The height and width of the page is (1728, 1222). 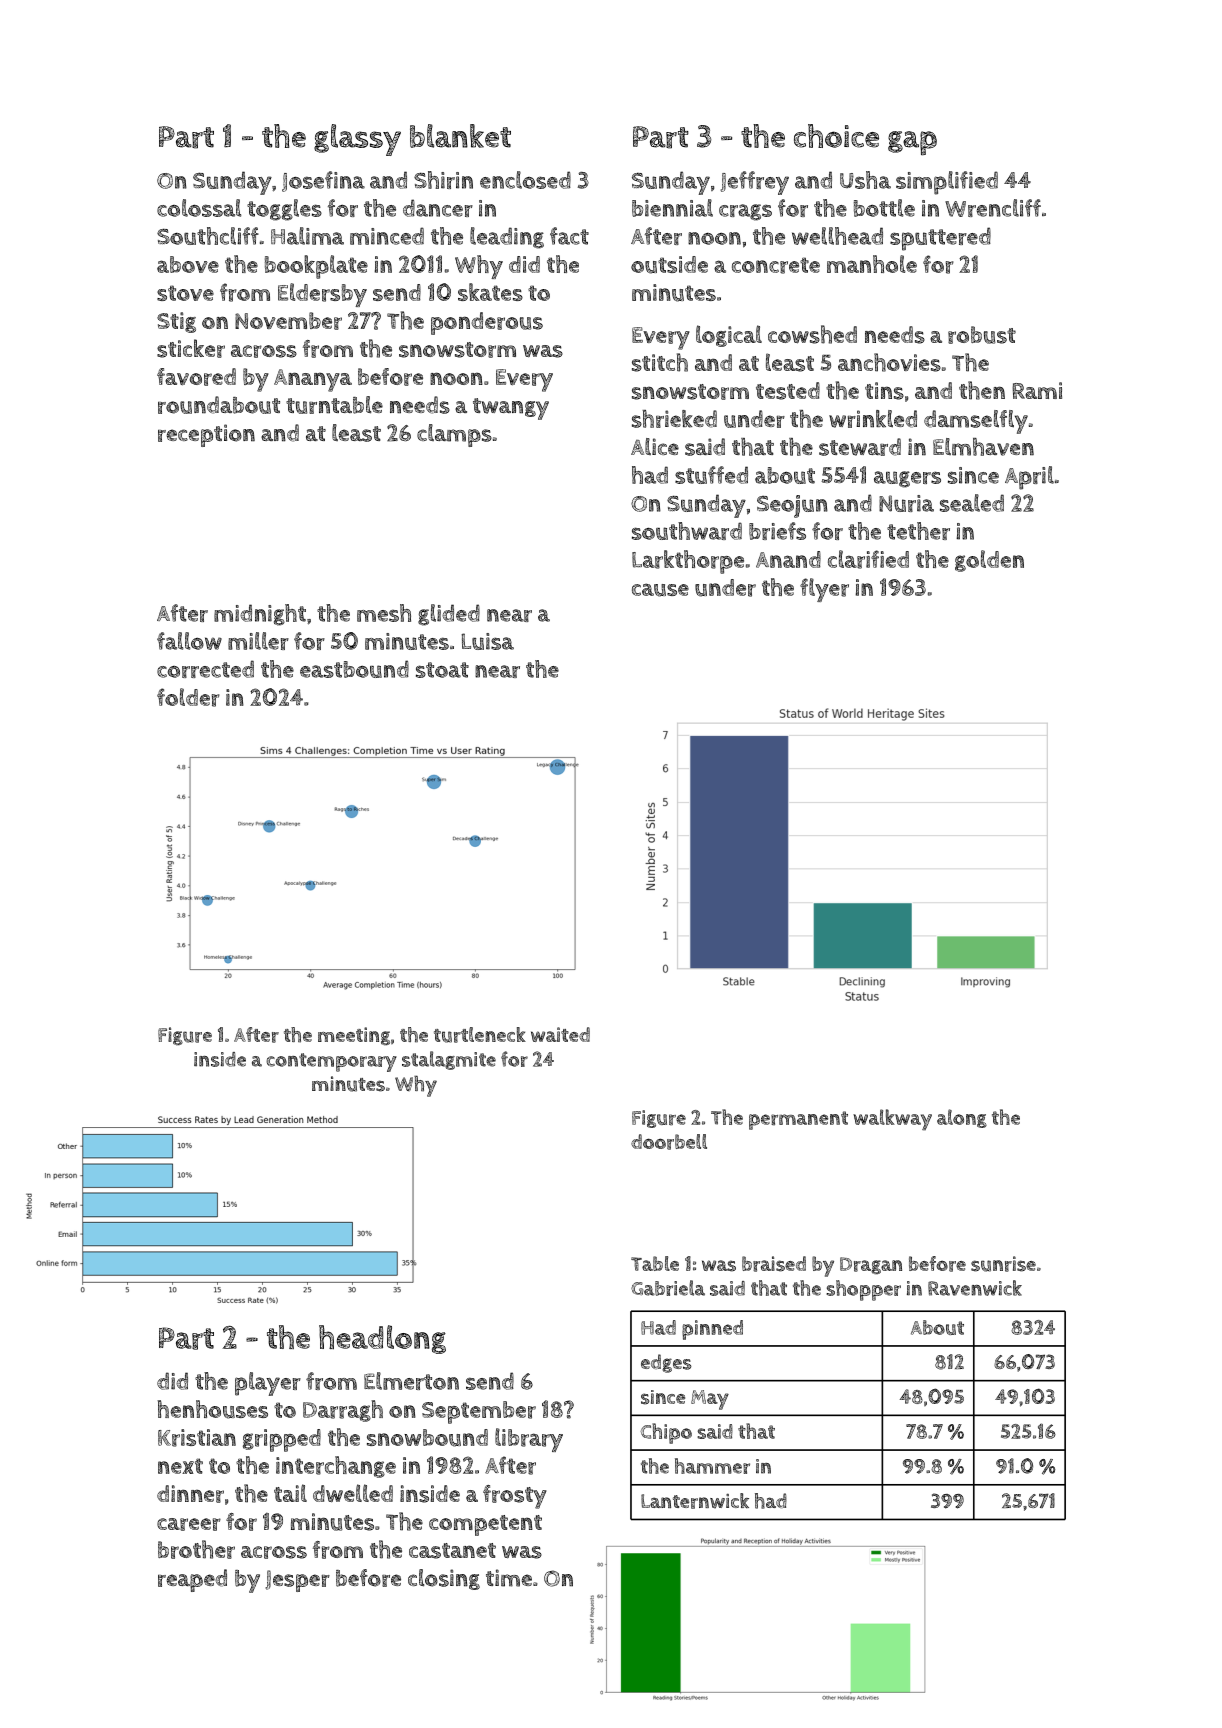 What do you see at coordinates (331, 1062) in the page?
I see `contemporary` at bounding box center [331, 1062].
